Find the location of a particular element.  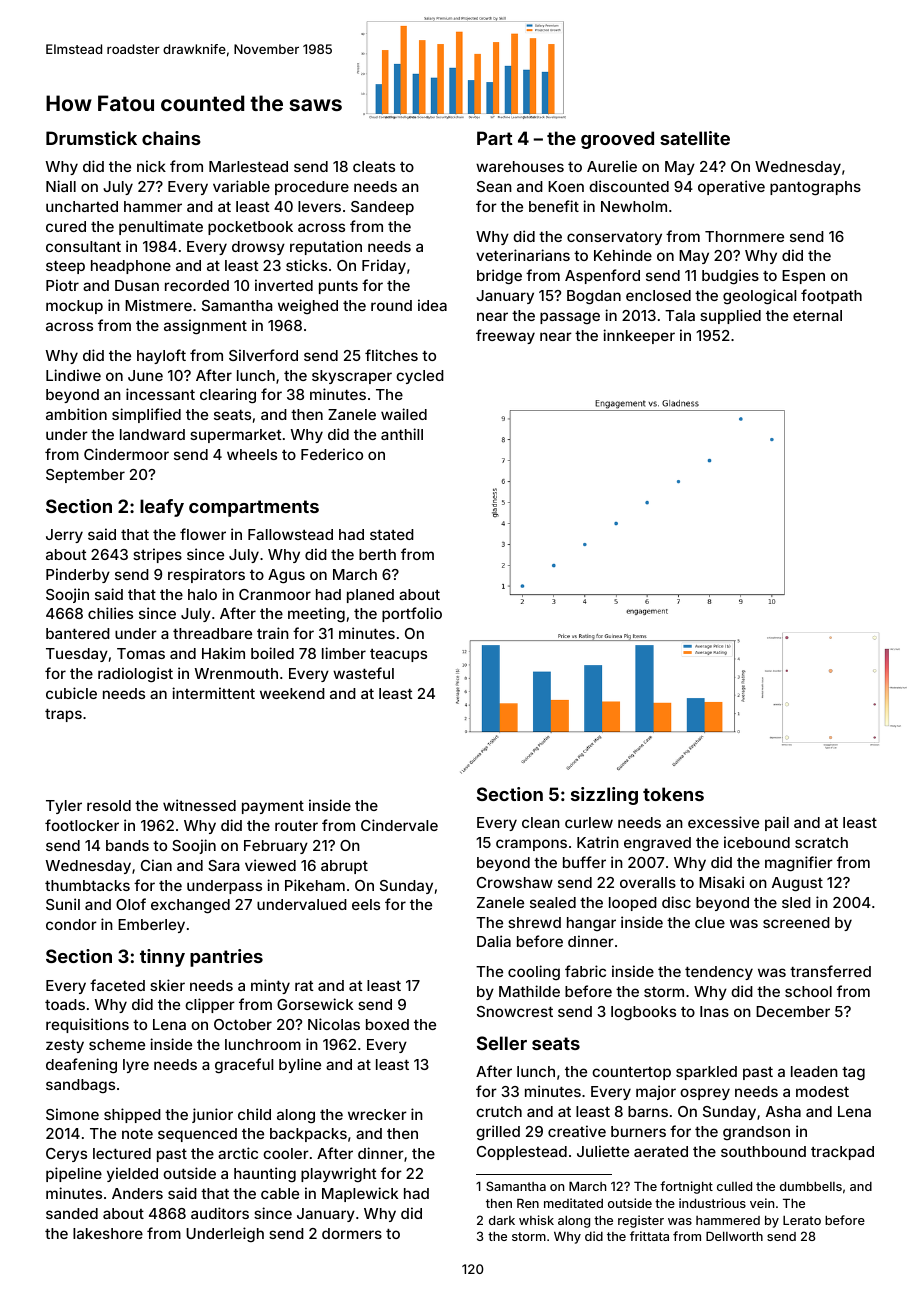

sanded is located at coordinates (72, 1213).
